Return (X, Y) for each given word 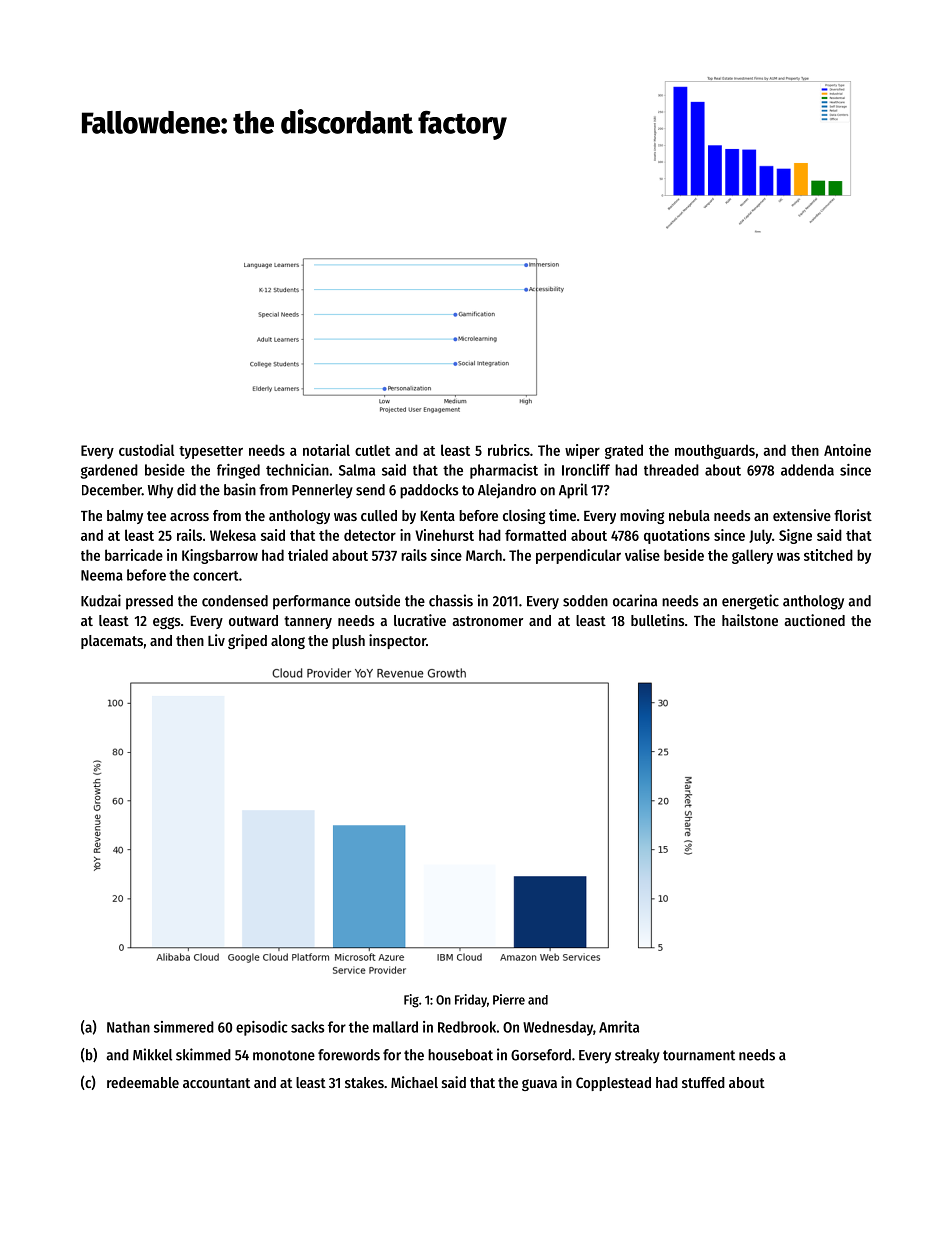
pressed (149, 602)
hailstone (750, 620)
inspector (397, 641)
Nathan (128, 1027)
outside (377, 600)
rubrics (509, 450)
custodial (146, 450)
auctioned (815, 620)
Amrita (619, 1027)
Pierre (509, 999)
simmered (184, 1027)
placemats (112, 642)
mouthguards (715, 451)
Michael (414, 1082)
